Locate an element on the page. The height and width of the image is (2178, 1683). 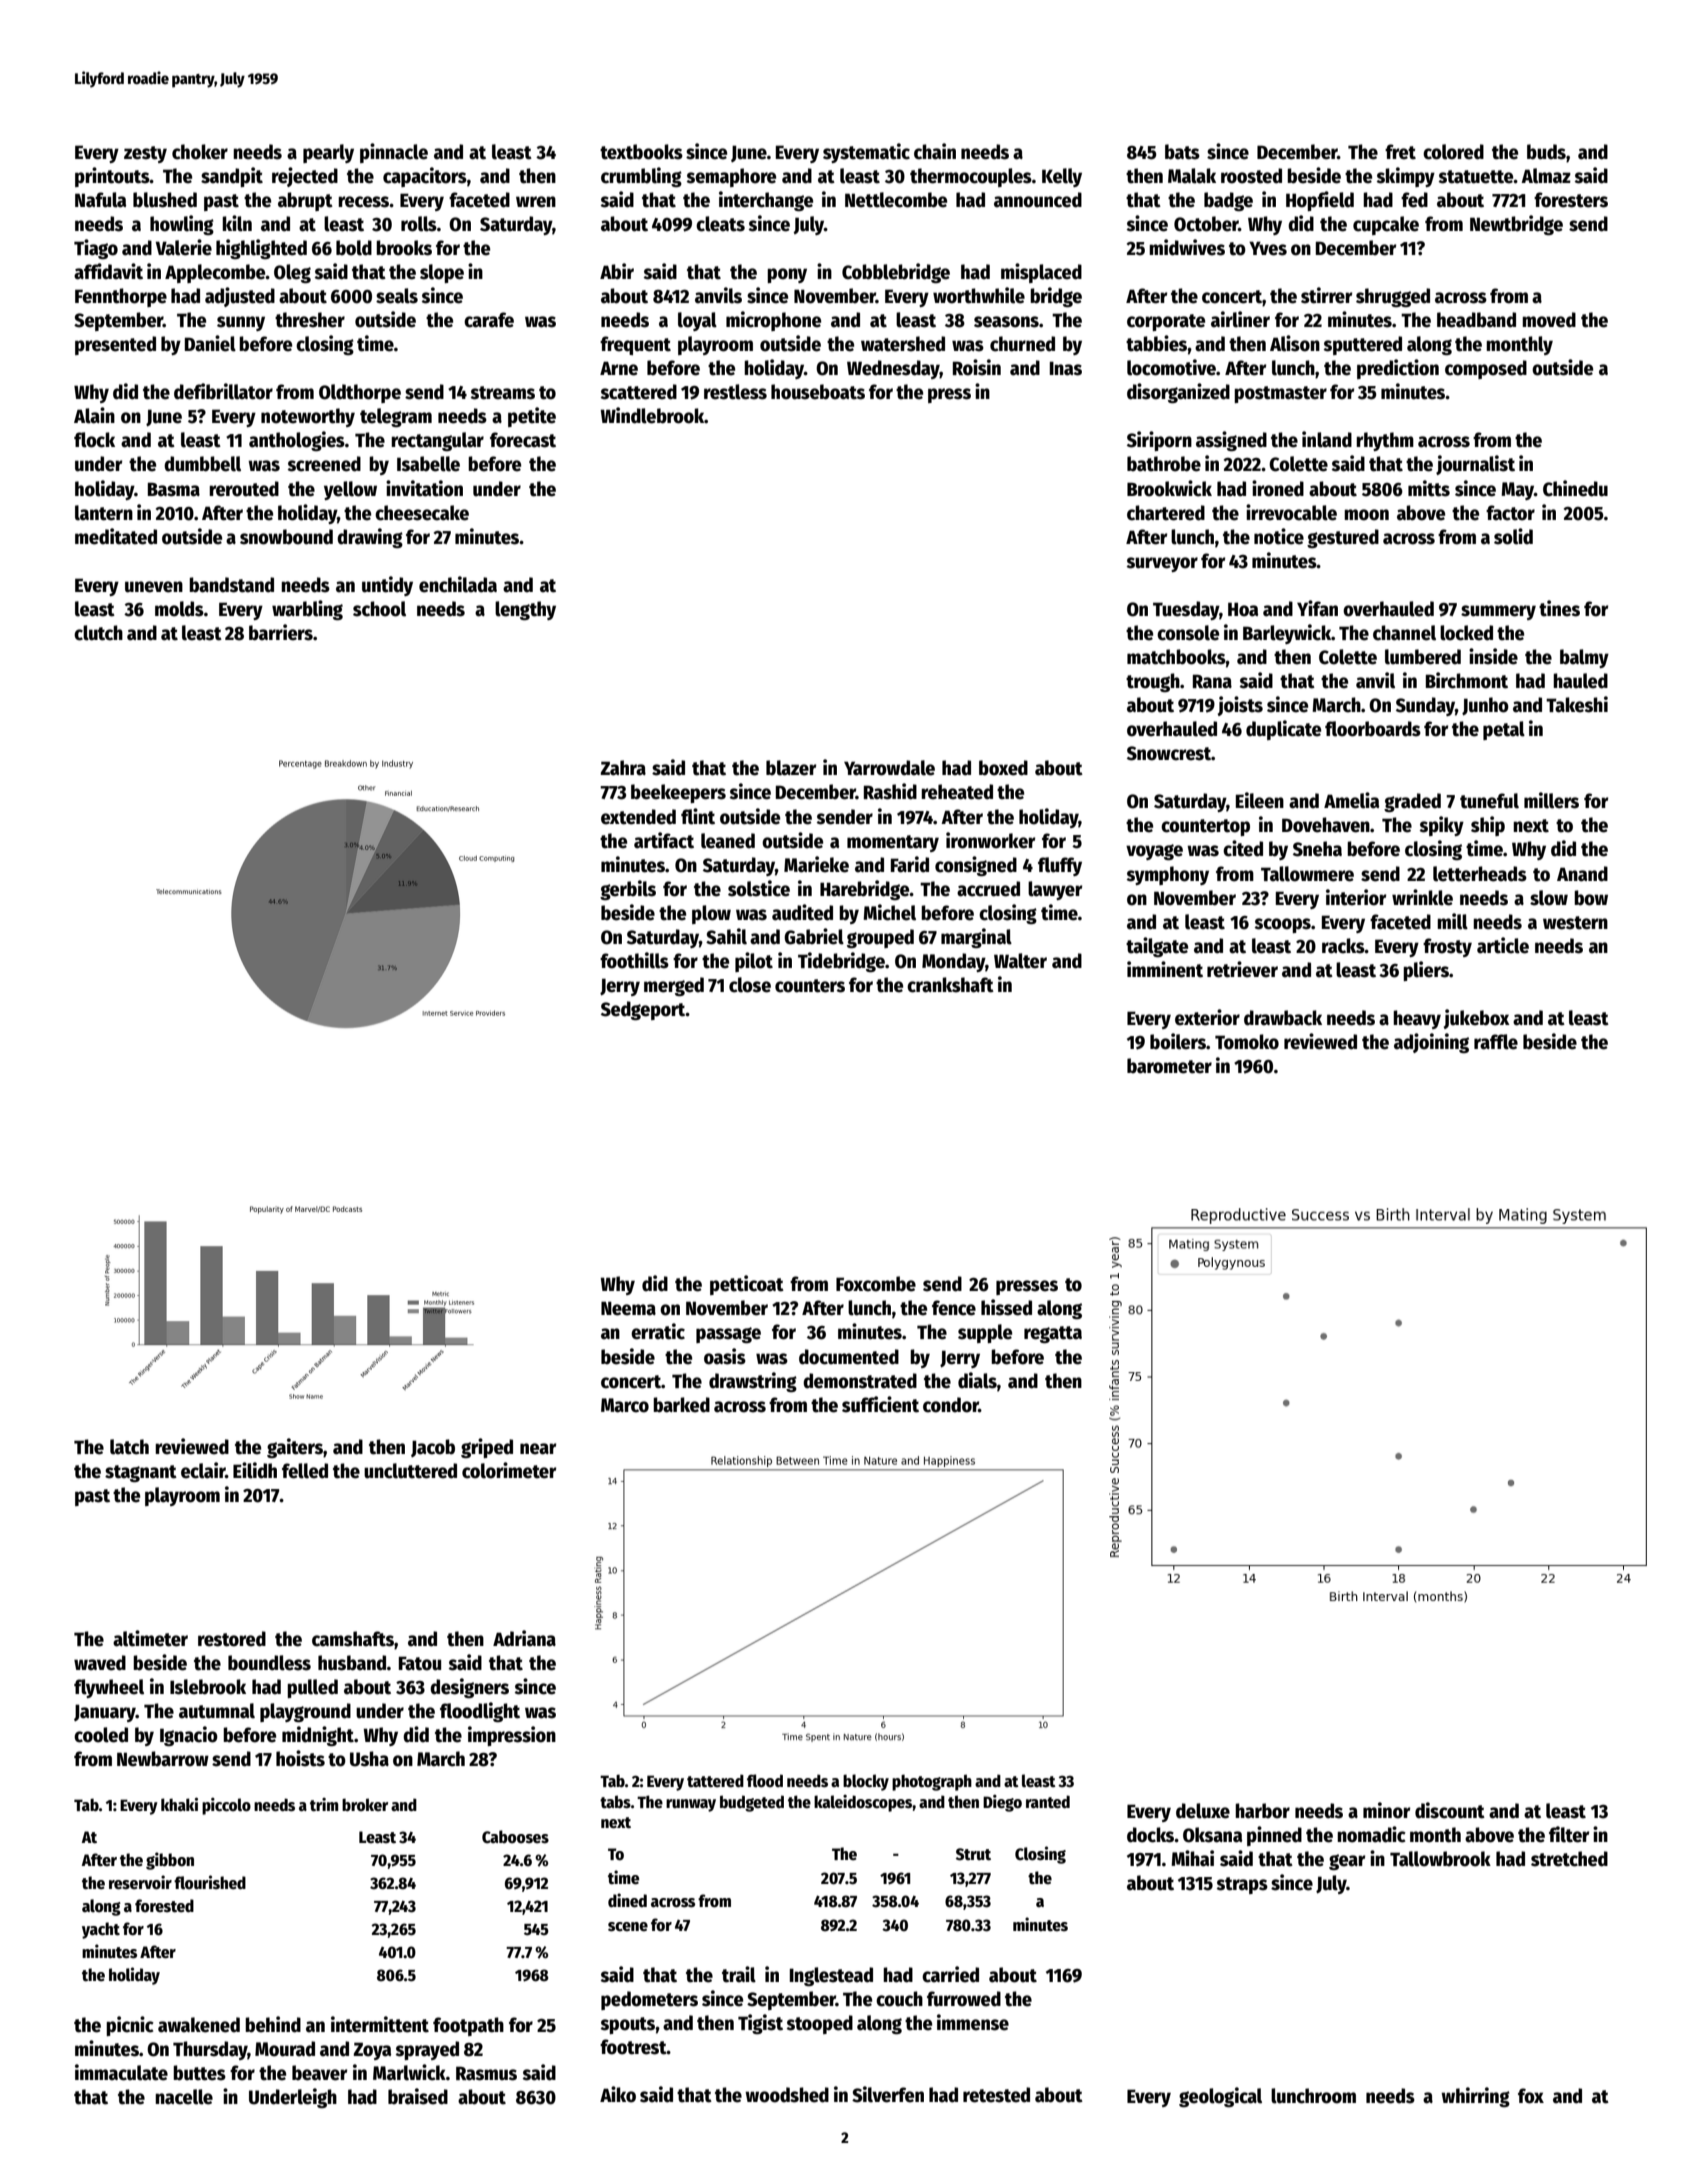
autumnal is located at coordinates (217, 1711).
